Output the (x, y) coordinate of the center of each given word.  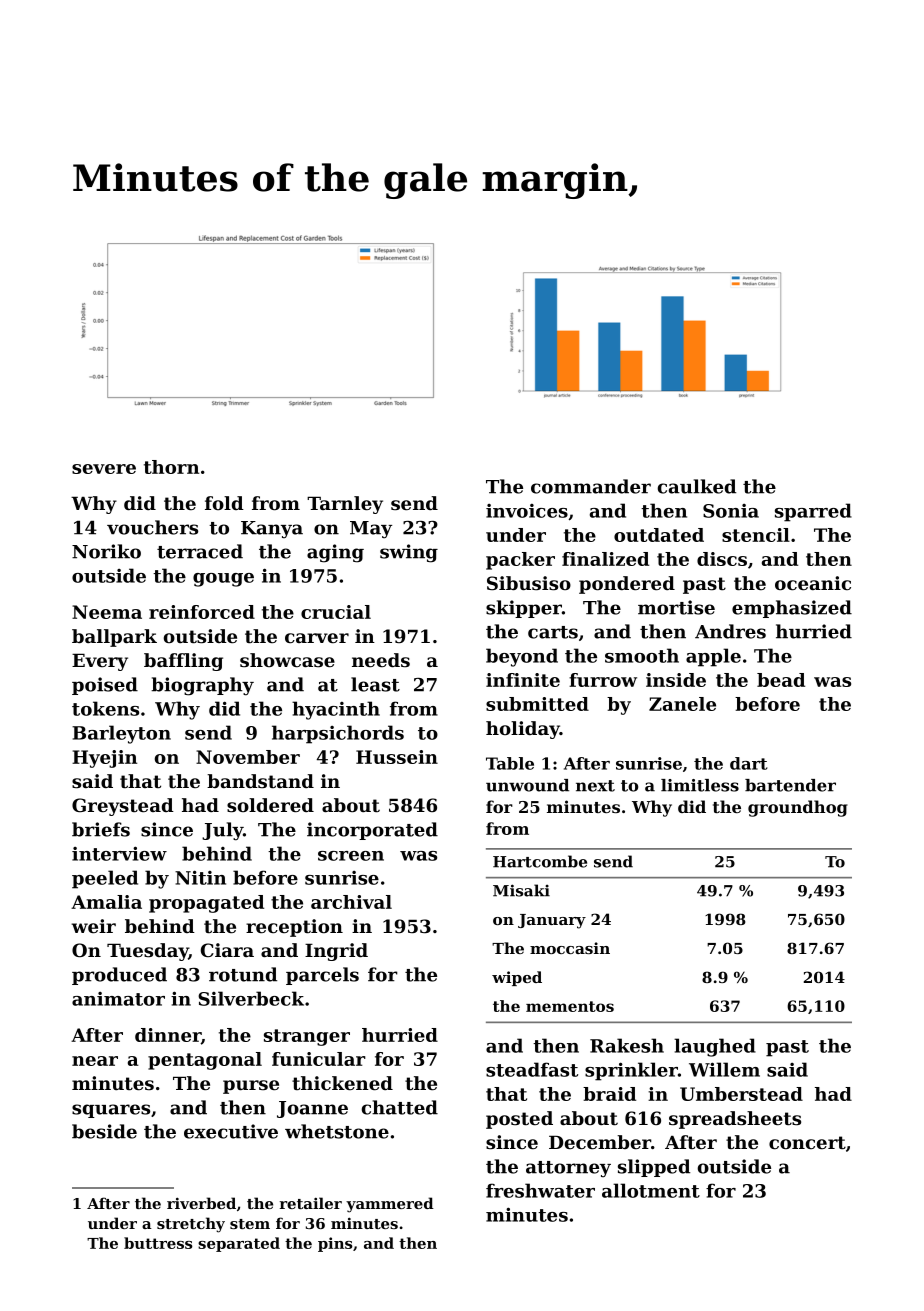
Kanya (272, 529)
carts (553, 632)
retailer (311, 1203)
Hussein (397, 757)
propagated (206, 904)
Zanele (682, 704)
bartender (790, 785)
